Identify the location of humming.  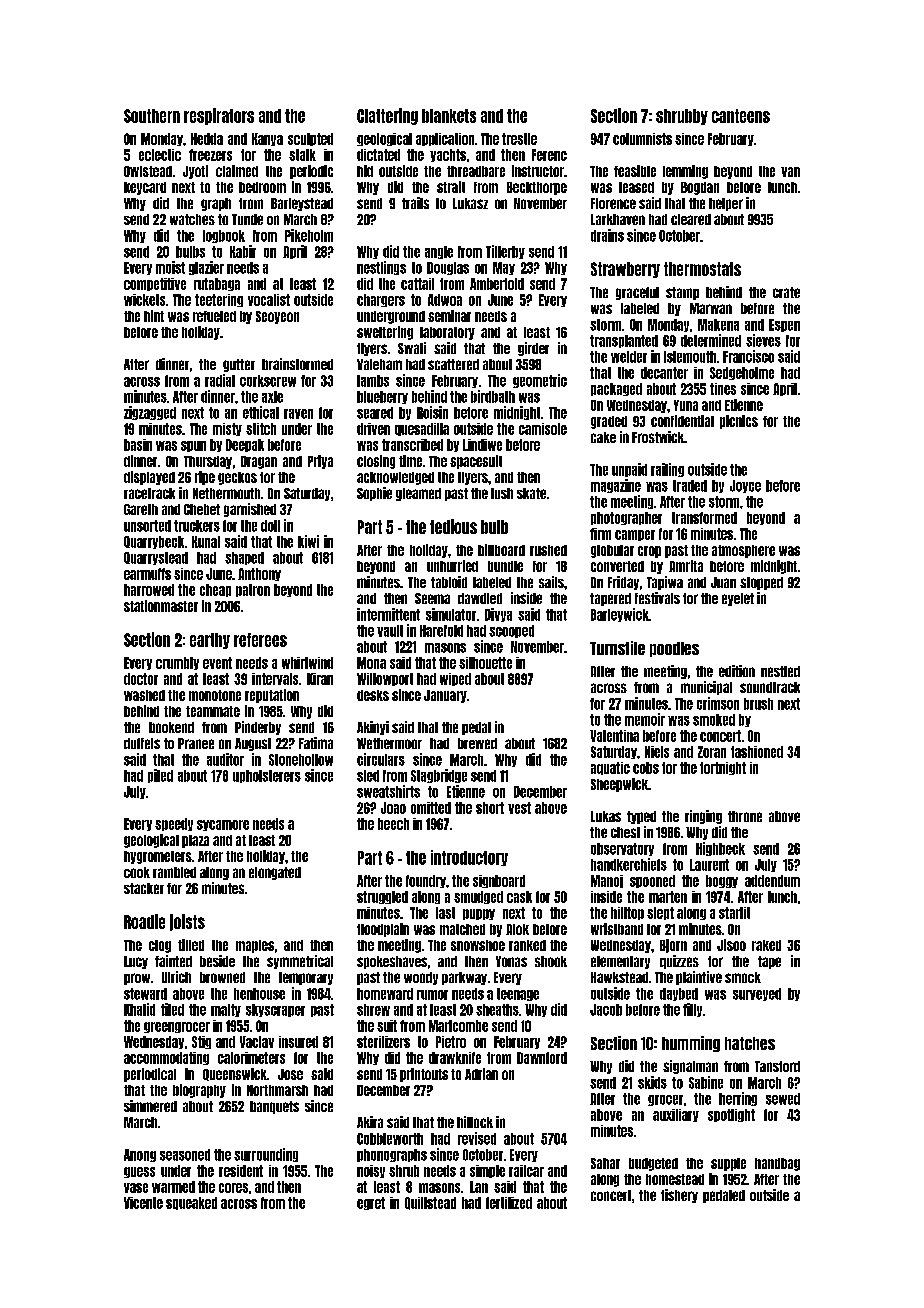
(691, 1044).
